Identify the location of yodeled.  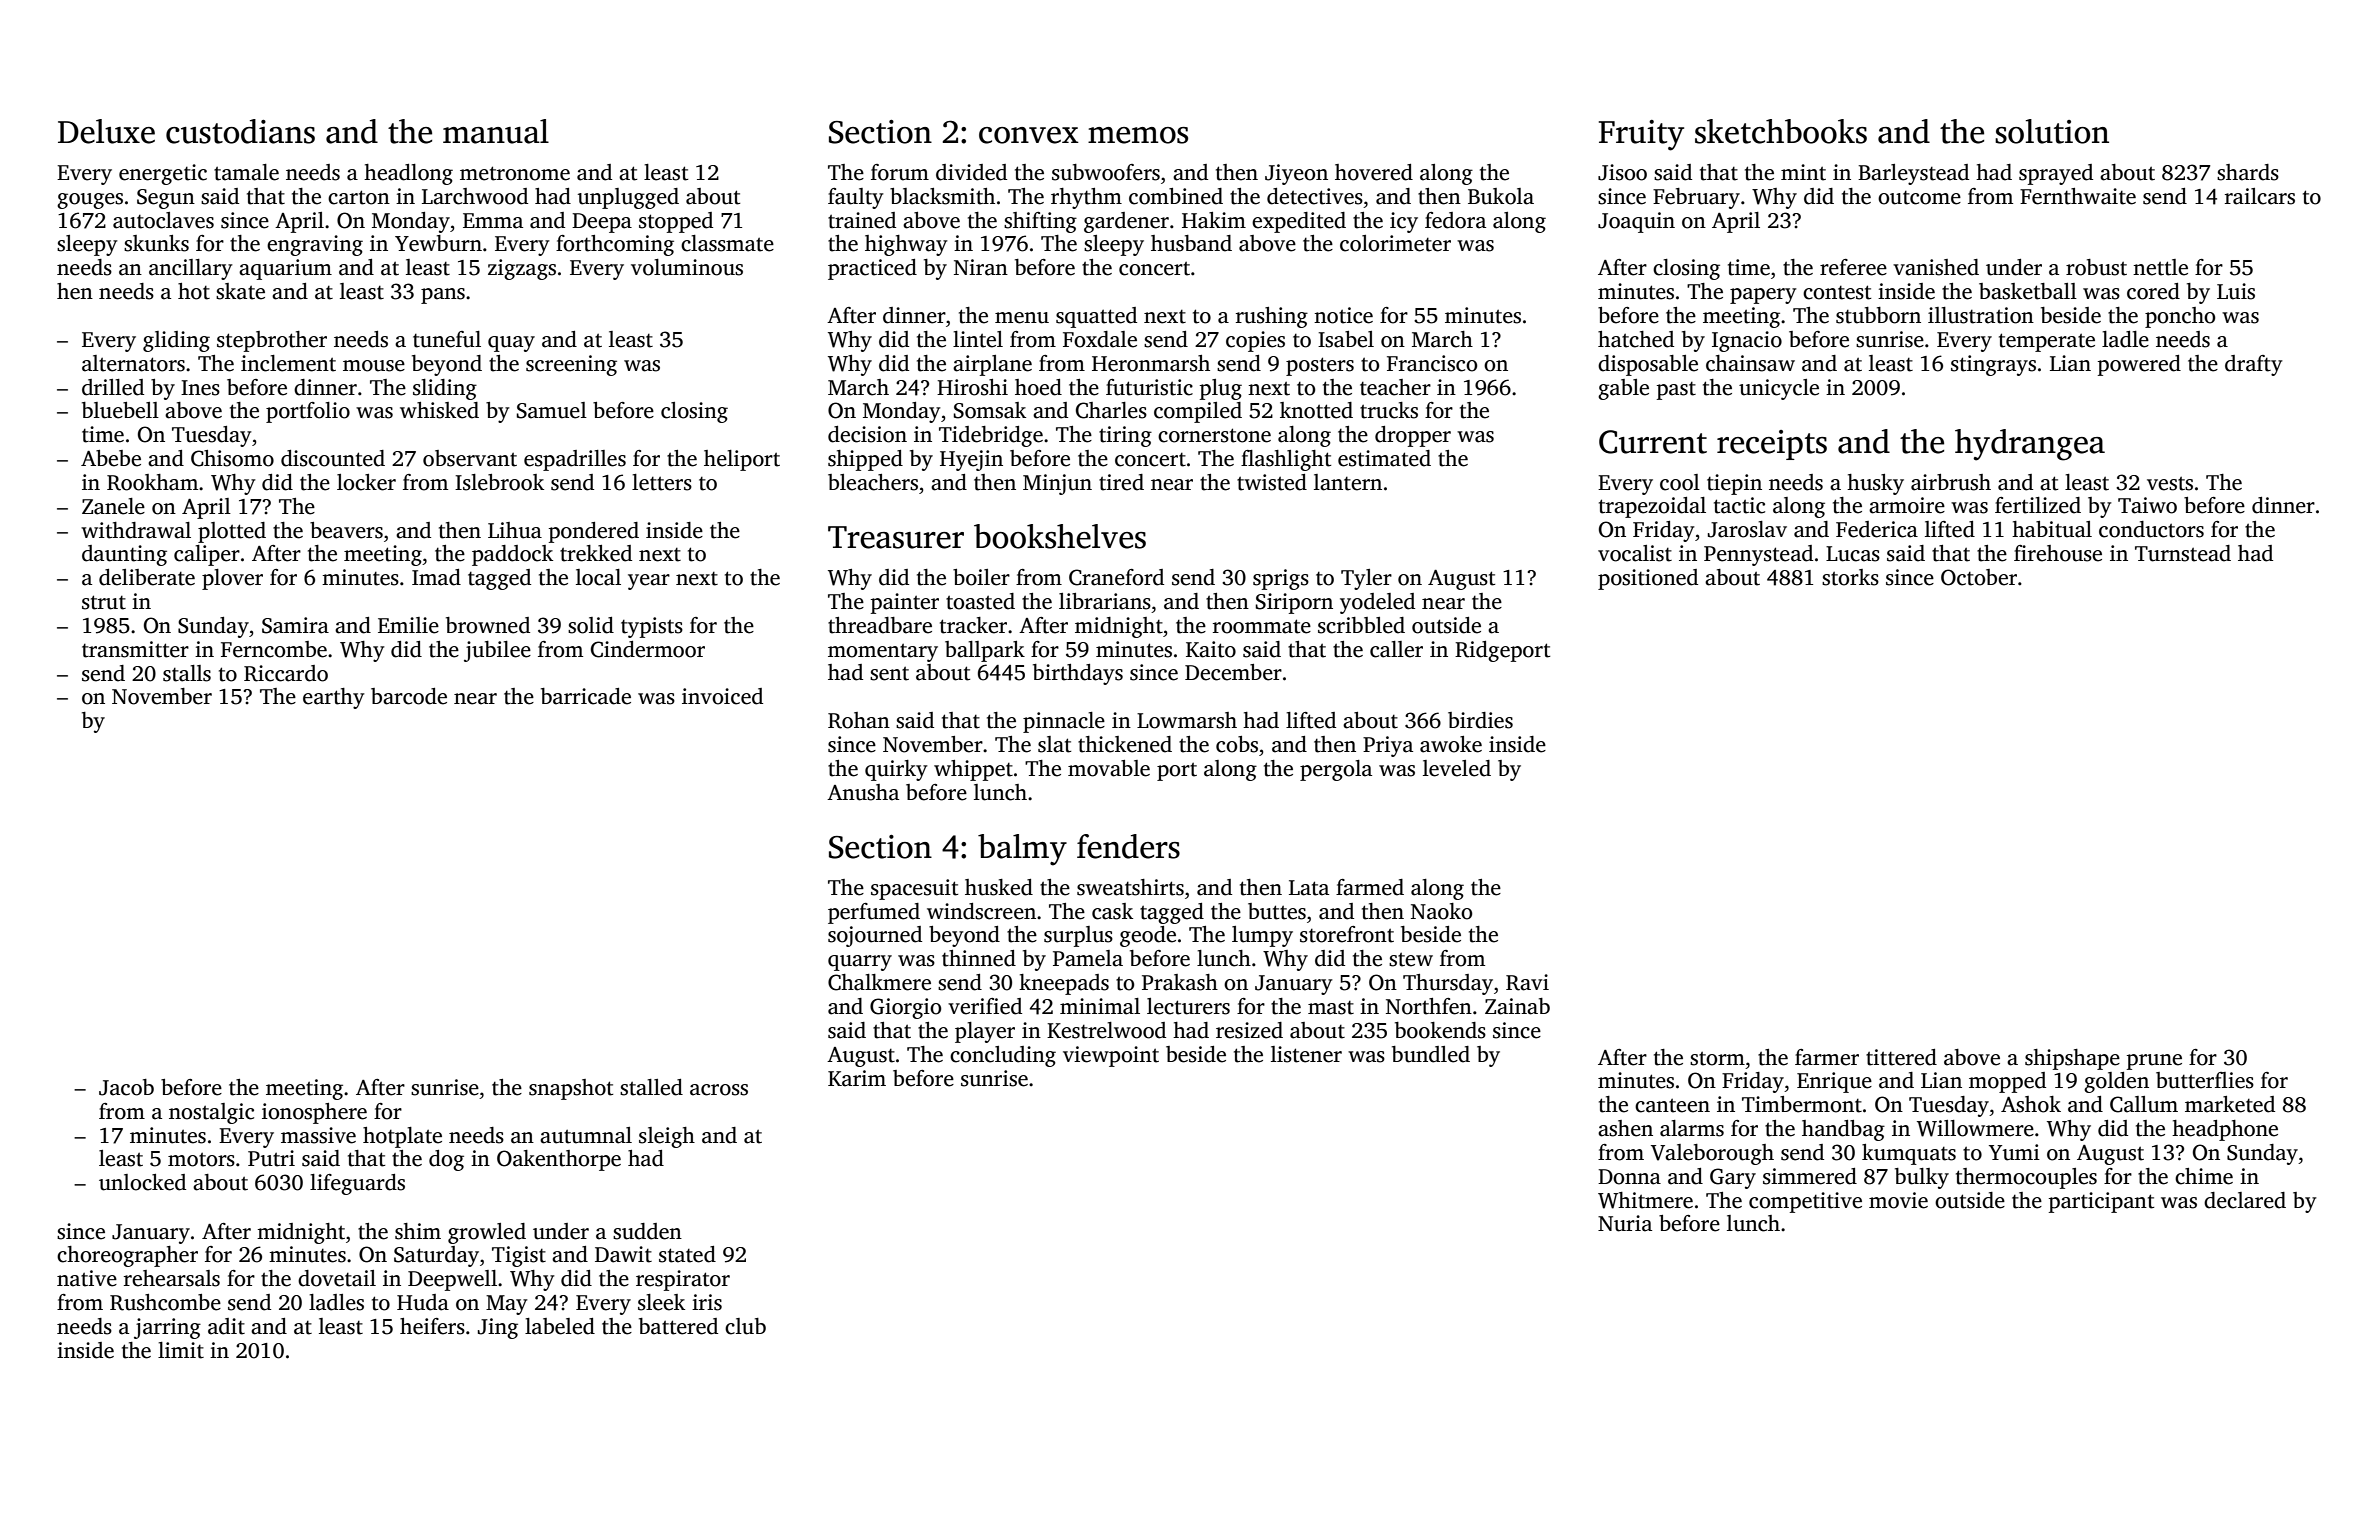
(1377, 603).
